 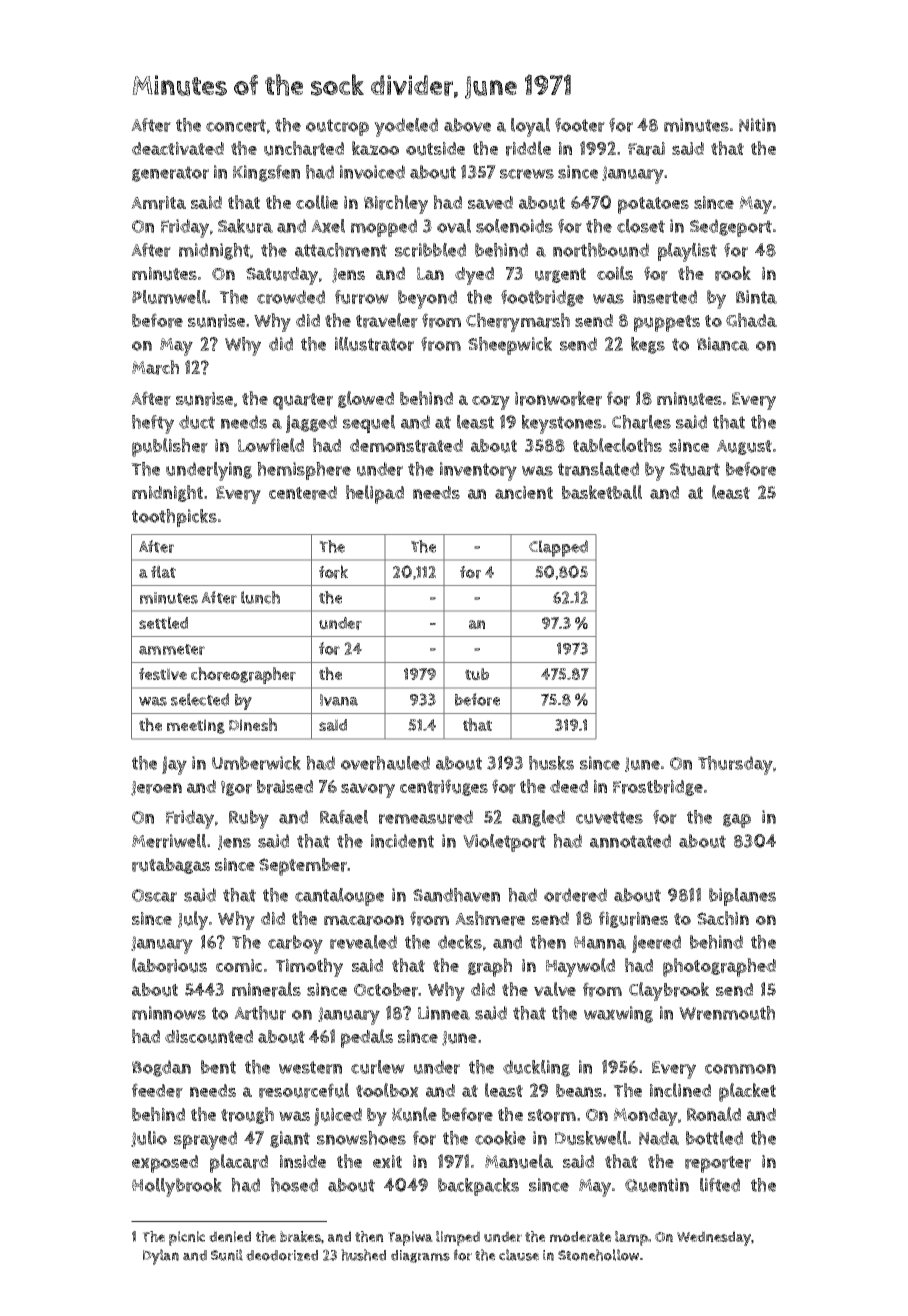 I want to click on Dylan, so click(x=161, y=1257).
